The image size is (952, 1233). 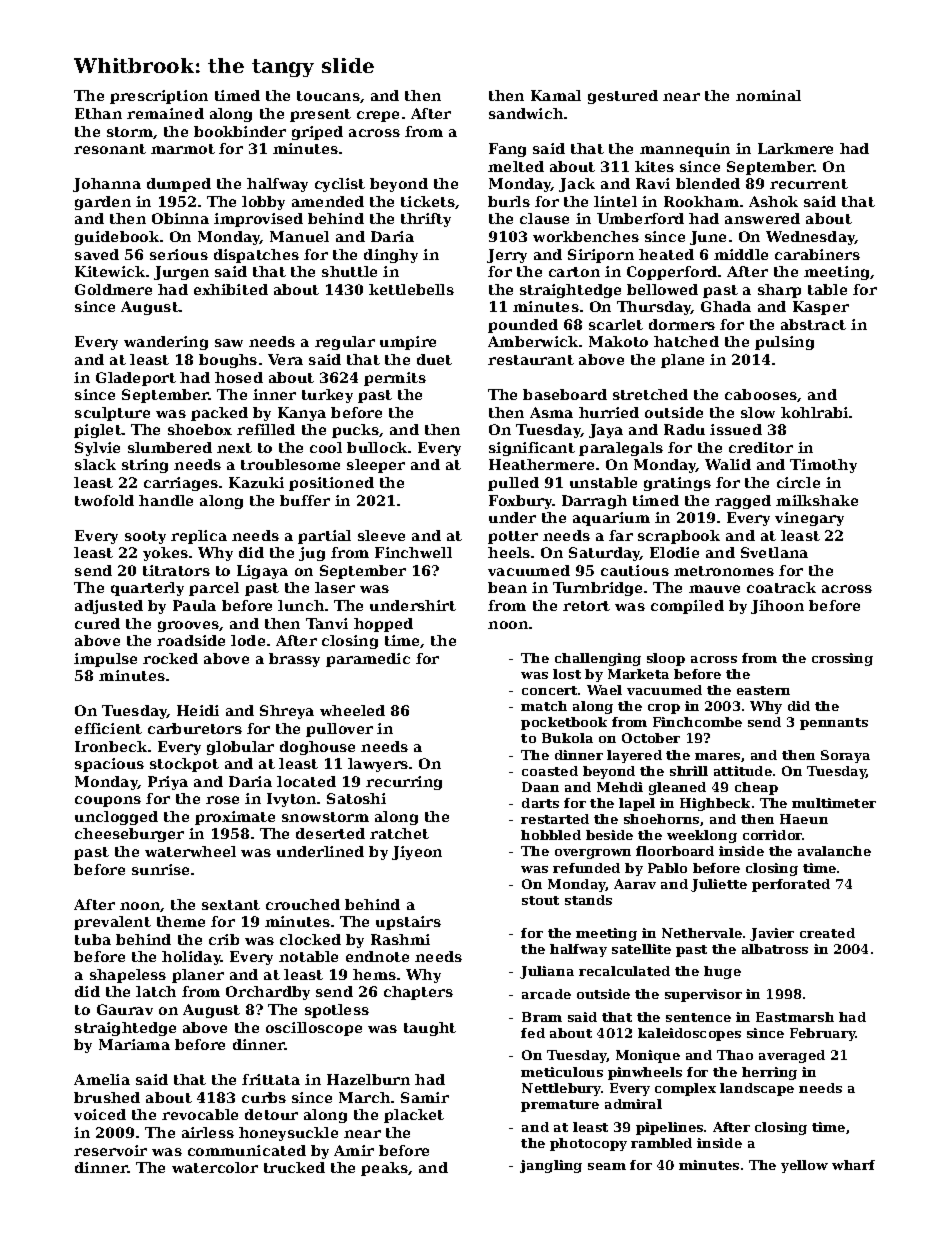 What do you see at coordinates (521, 502) in the page?
I see `Foxbury` at bounding box center [521, 502].
